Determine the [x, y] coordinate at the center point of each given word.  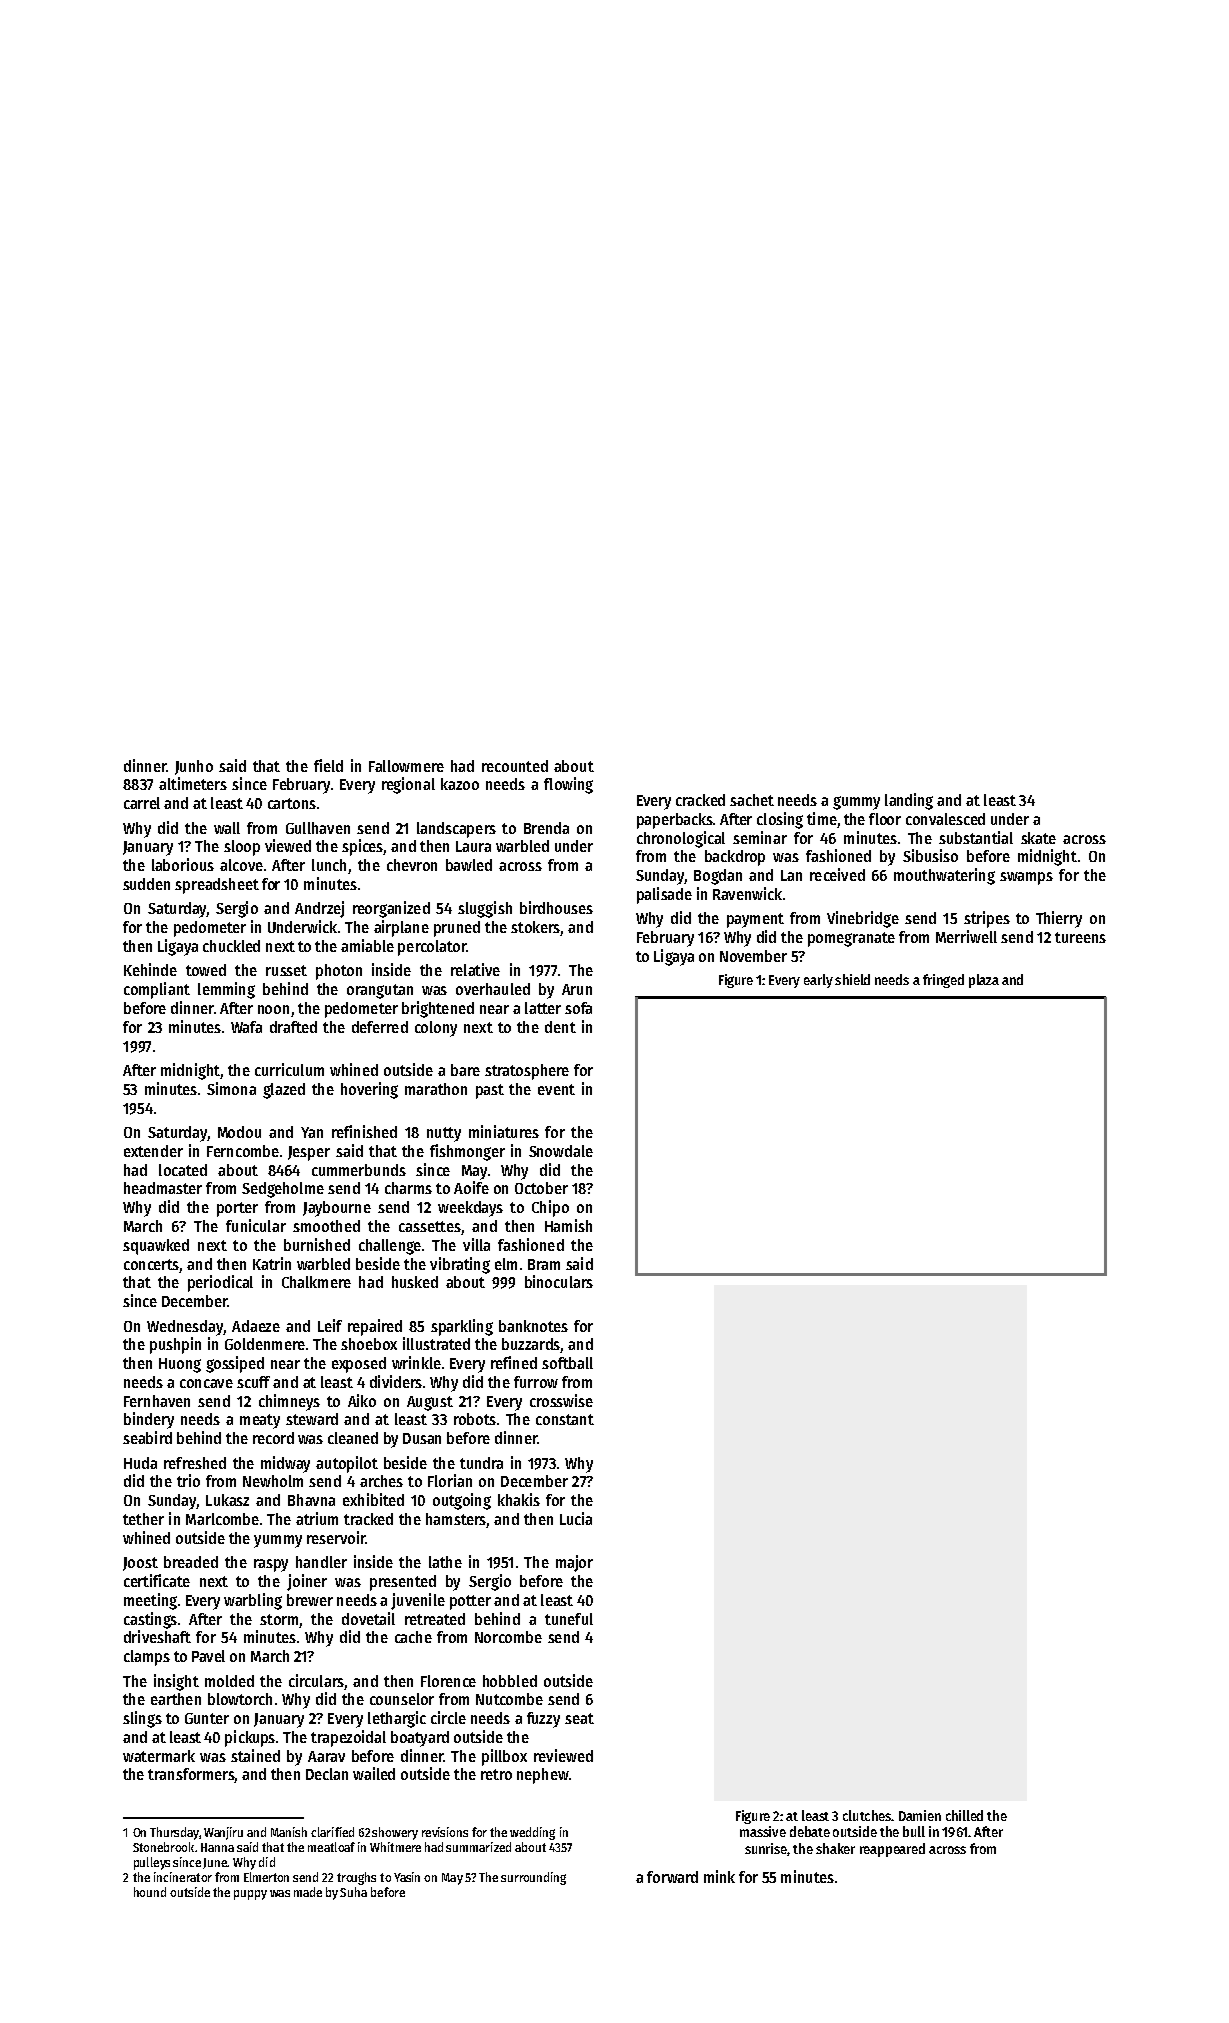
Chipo [550, 1208]
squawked [156, 1247]
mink [719, 1876]
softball [567, 1363]
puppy [250, 1895]
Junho [194, 767]
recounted [515, 766]
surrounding [533, 1878]
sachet [752, 800]
